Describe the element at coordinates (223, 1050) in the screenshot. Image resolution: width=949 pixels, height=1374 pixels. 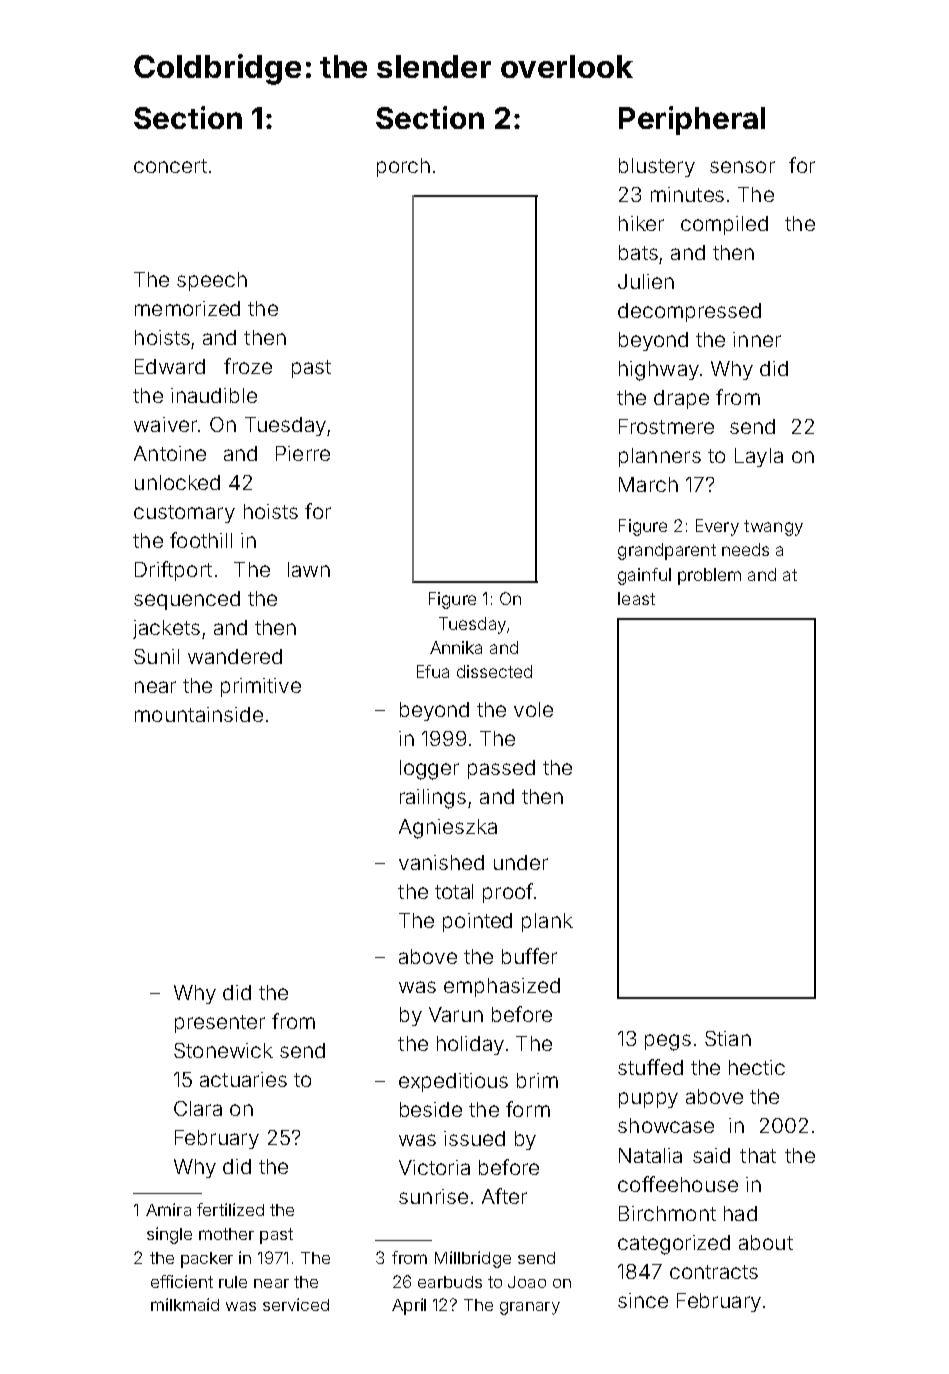
I see `Stonewick` at that location.
